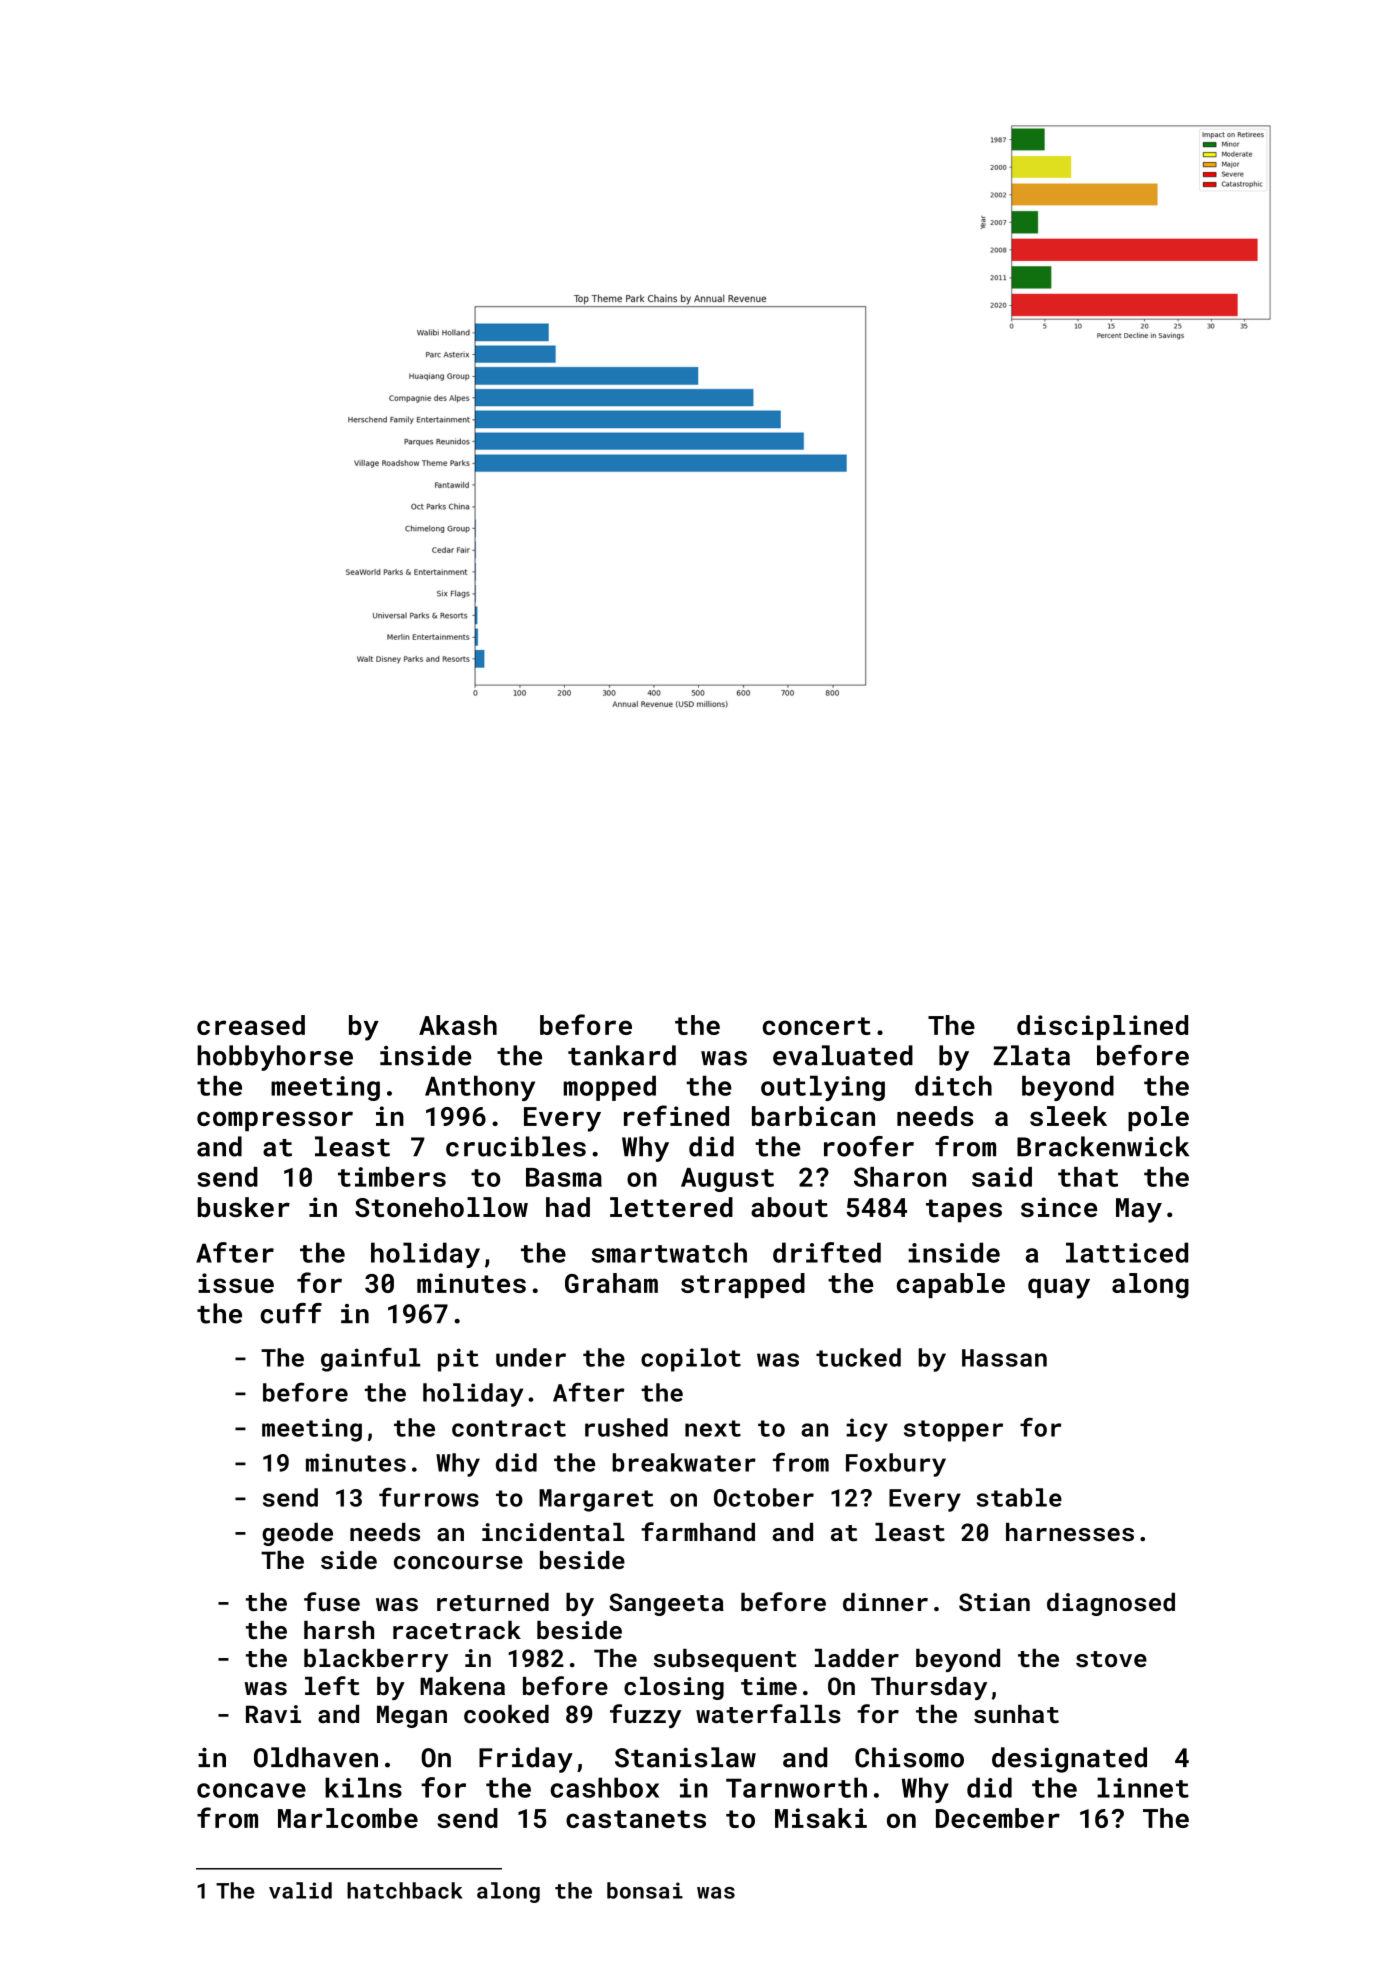  I want to click on refined, so click(676, 1115).
